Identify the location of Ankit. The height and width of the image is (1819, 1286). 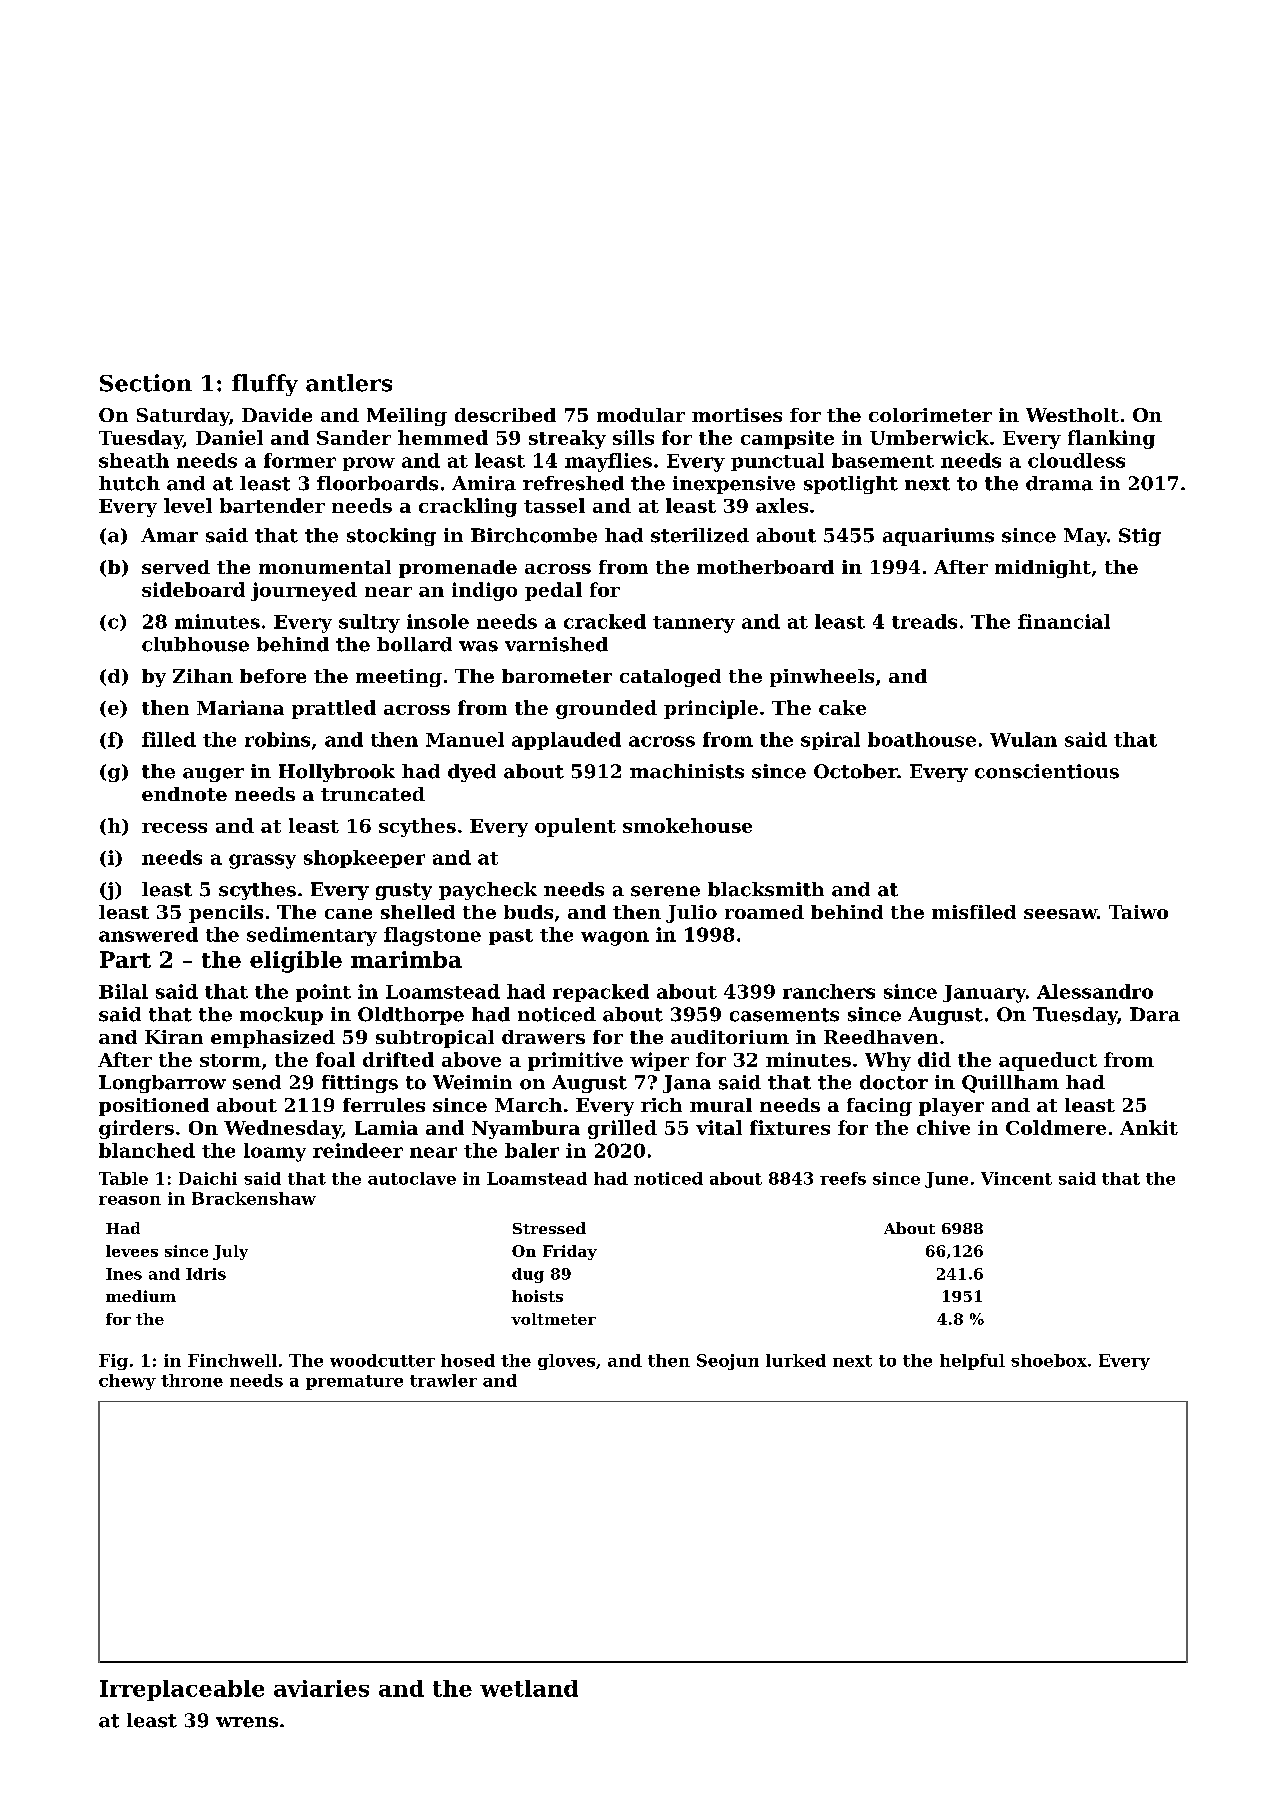
(1149, 1127).
